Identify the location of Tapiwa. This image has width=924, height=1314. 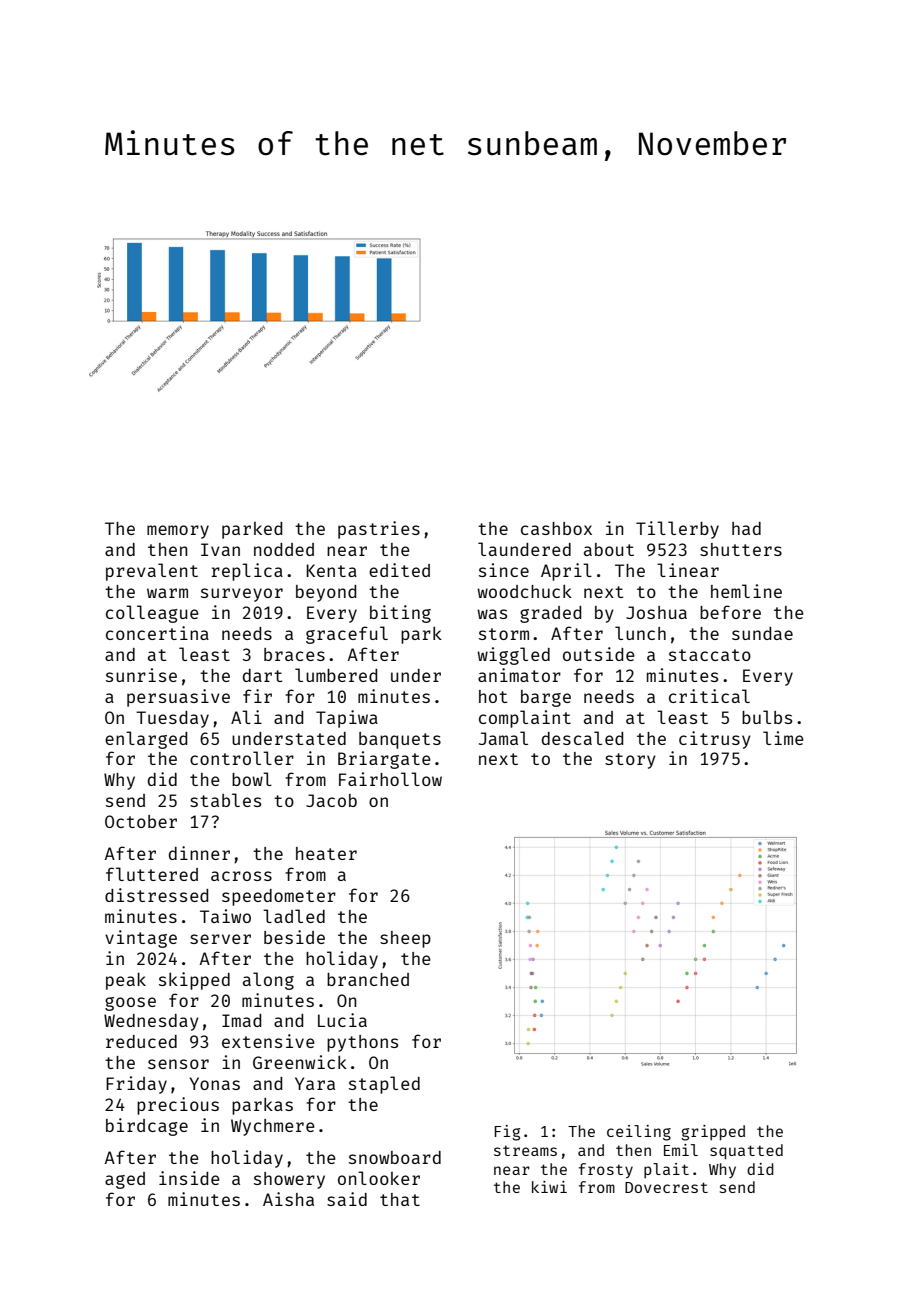
(347, 719).
